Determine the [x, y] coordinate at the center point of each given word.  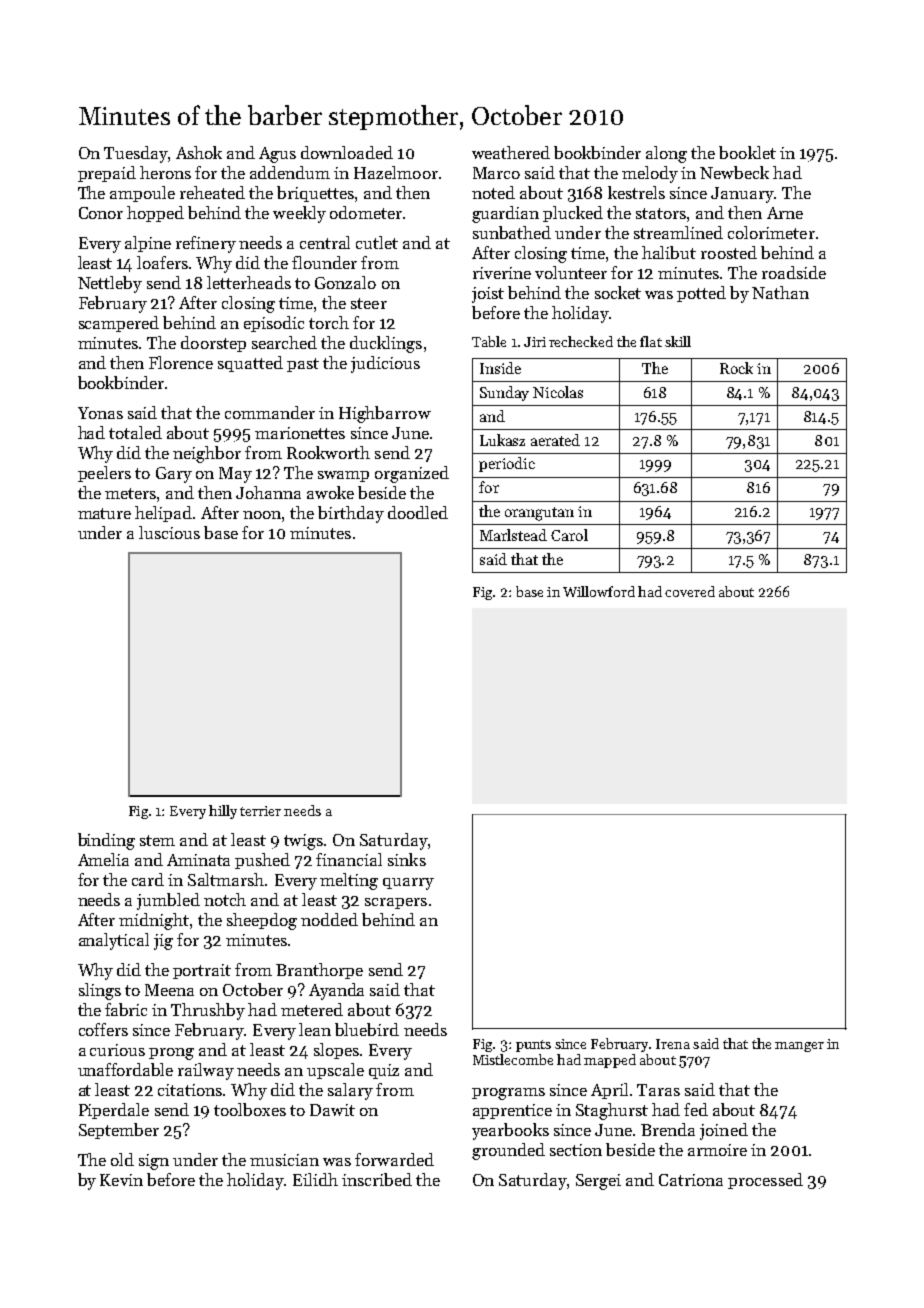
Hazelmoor [396, 172]
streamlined [678, 232]
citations [190, 1090]
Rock [736, 368]
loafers [162, 262]
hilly [223, 812]
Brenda [668, 1129]
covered [690, 591]
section [576, 1150]
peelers [104, 474]
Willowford [599, 591]
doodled [418, 512]
